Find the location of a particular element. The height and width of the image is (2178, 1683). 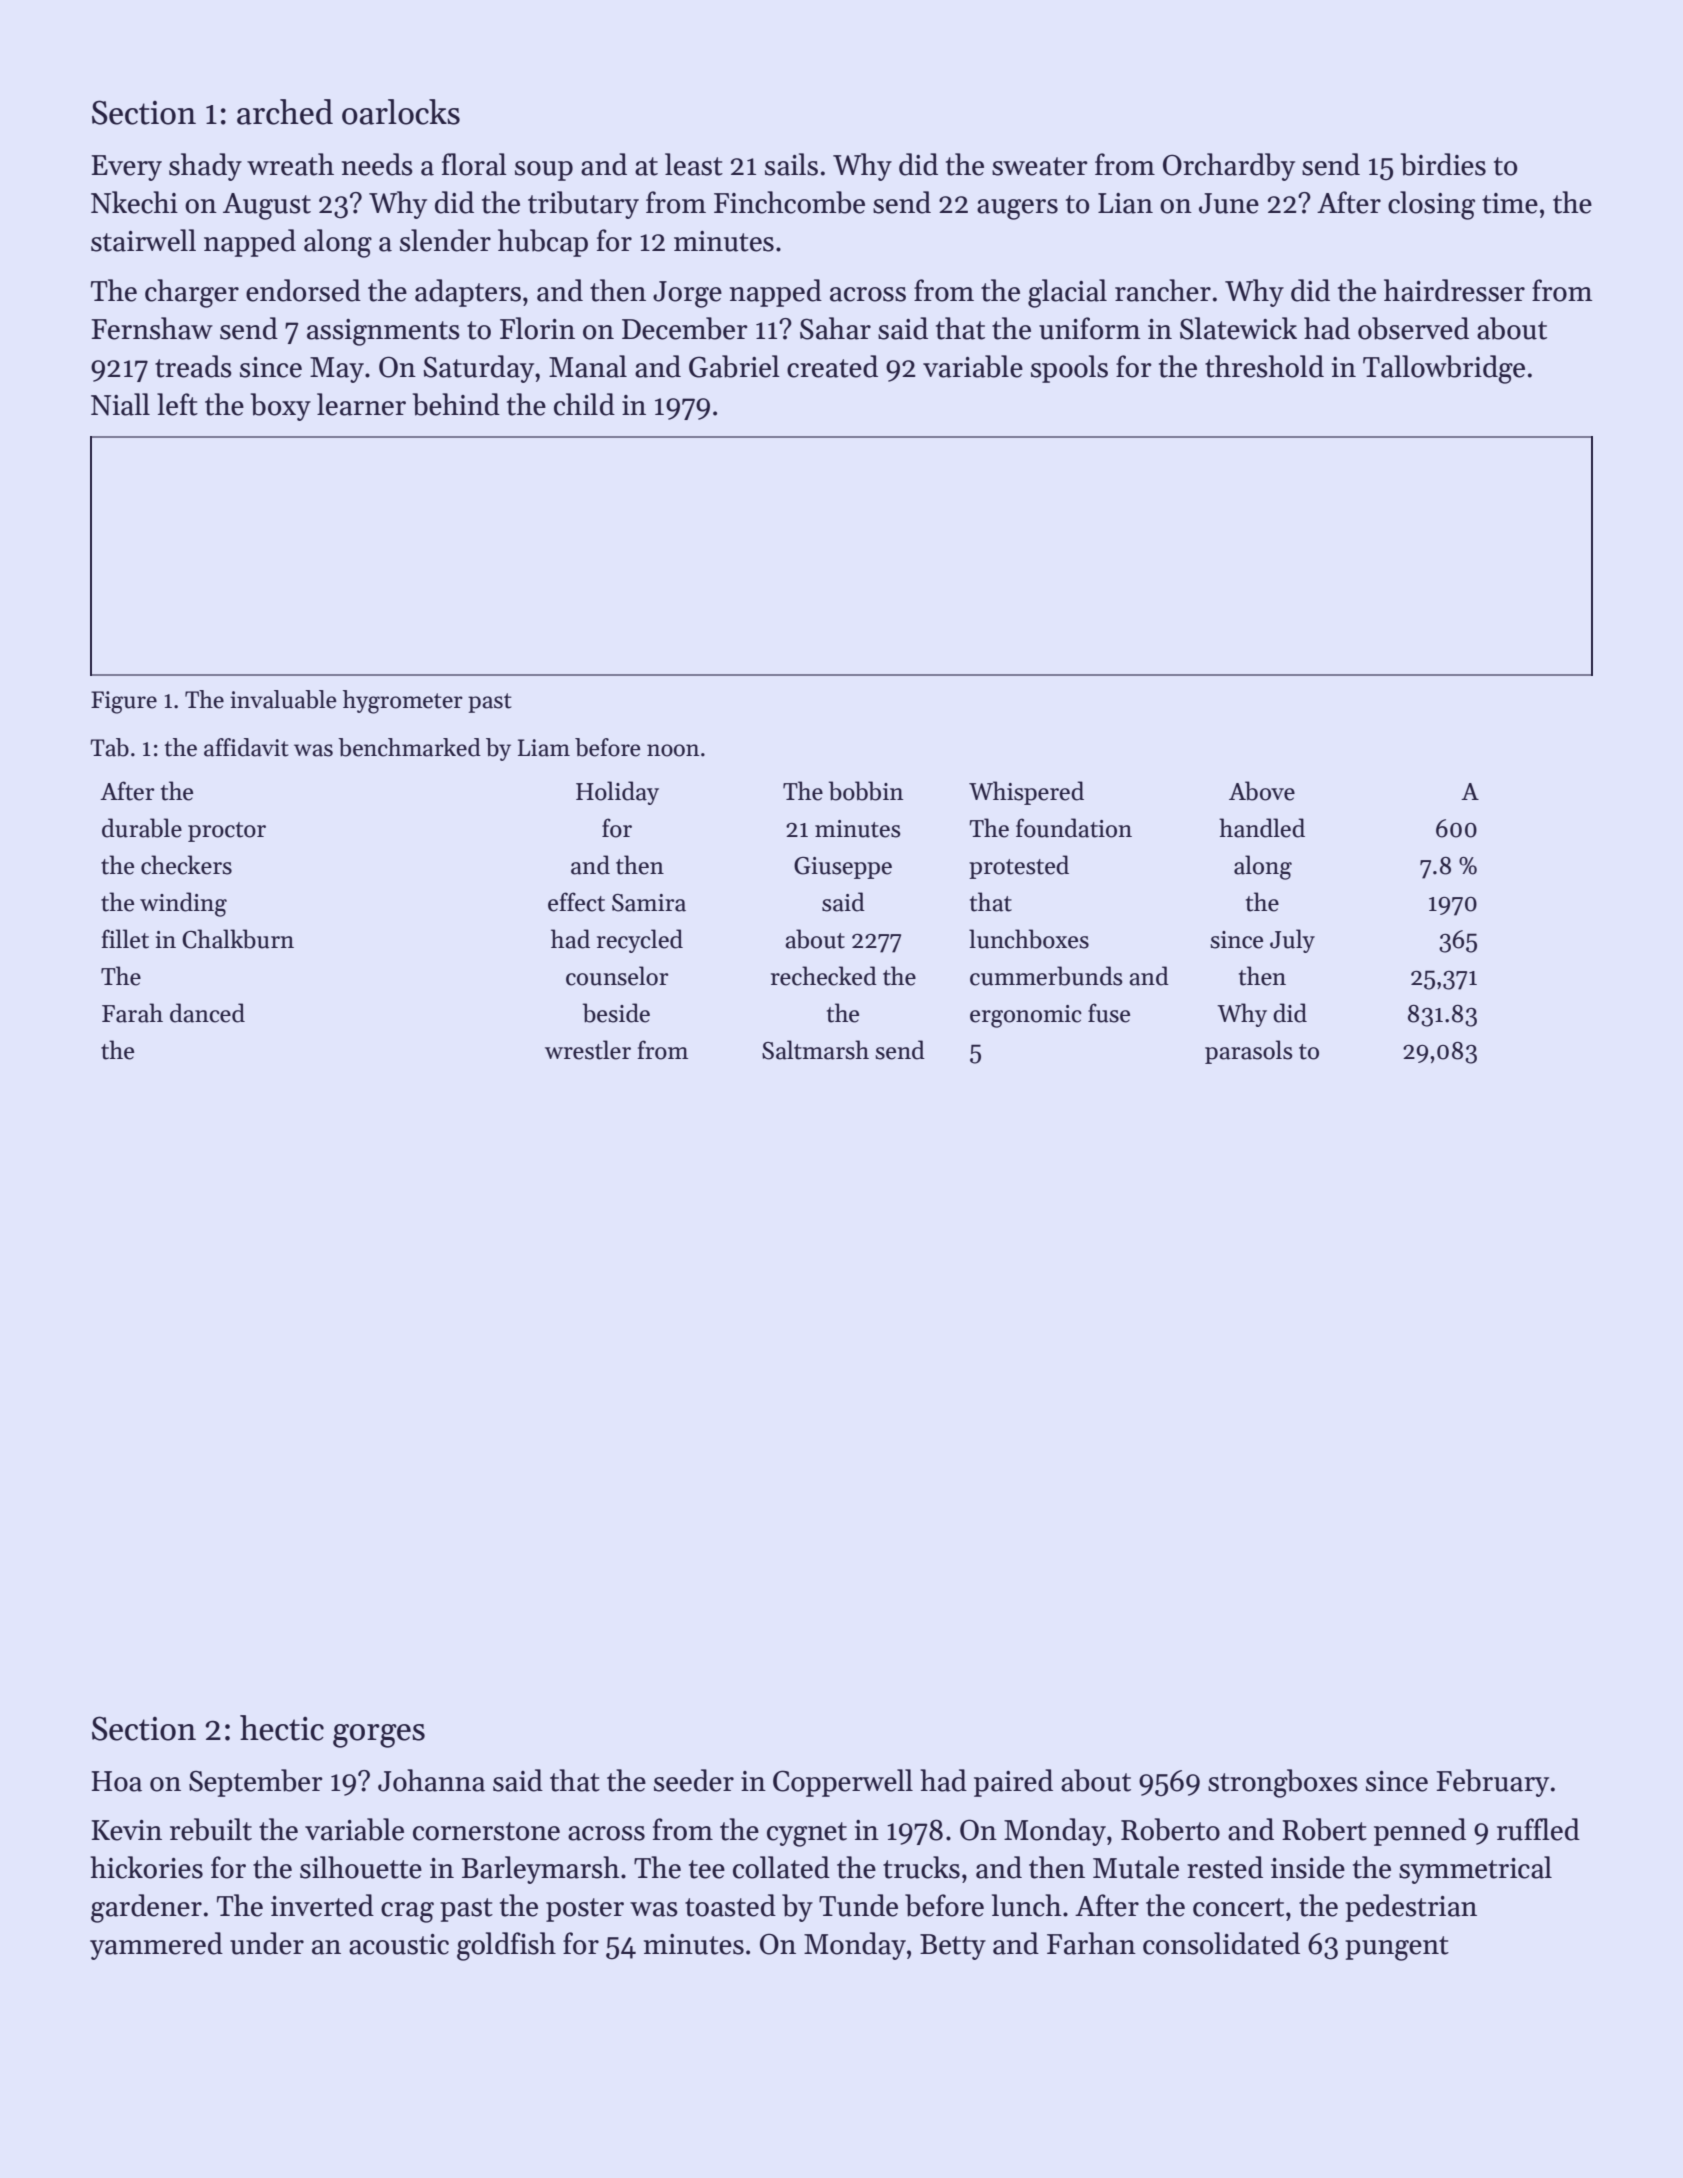

Tallowbridge is located at coordinates (1444, 369).
